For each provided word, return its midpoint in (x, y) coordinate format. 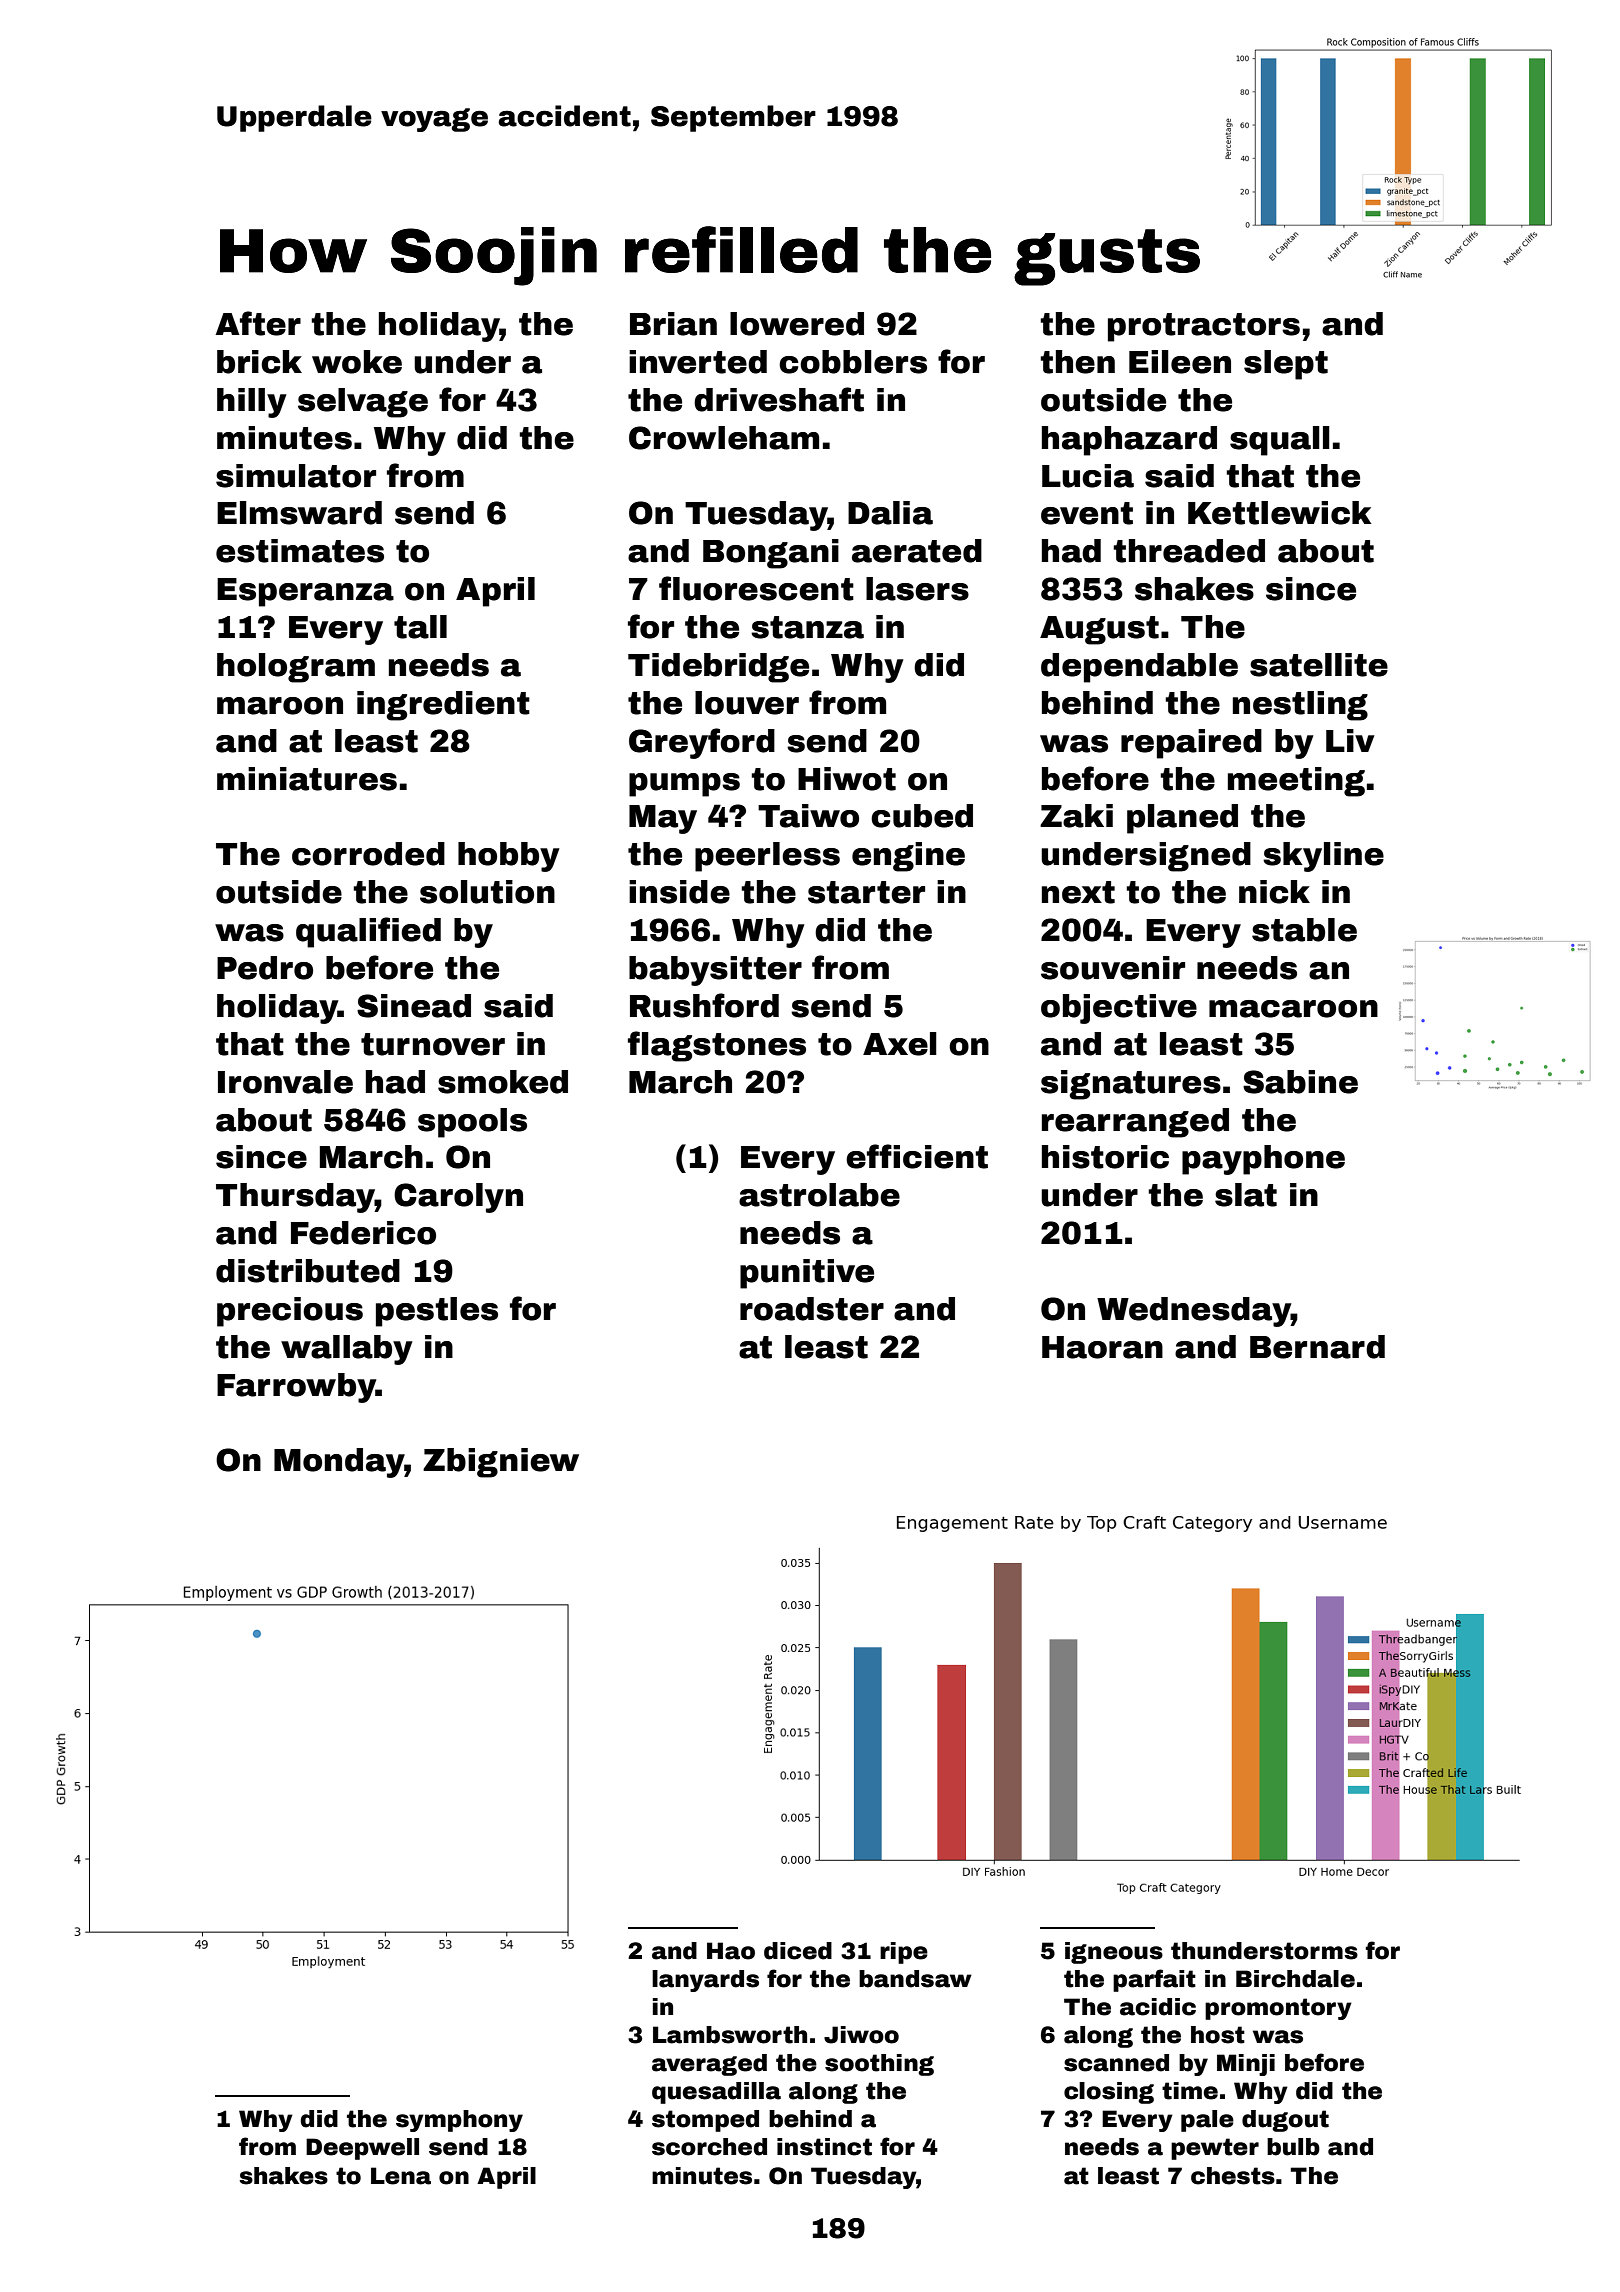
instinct (824, 2147)
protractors (1204, 327)
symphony (459, 2121)
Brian (673, 324)
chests (1233, 2176)
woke (357, 362)
